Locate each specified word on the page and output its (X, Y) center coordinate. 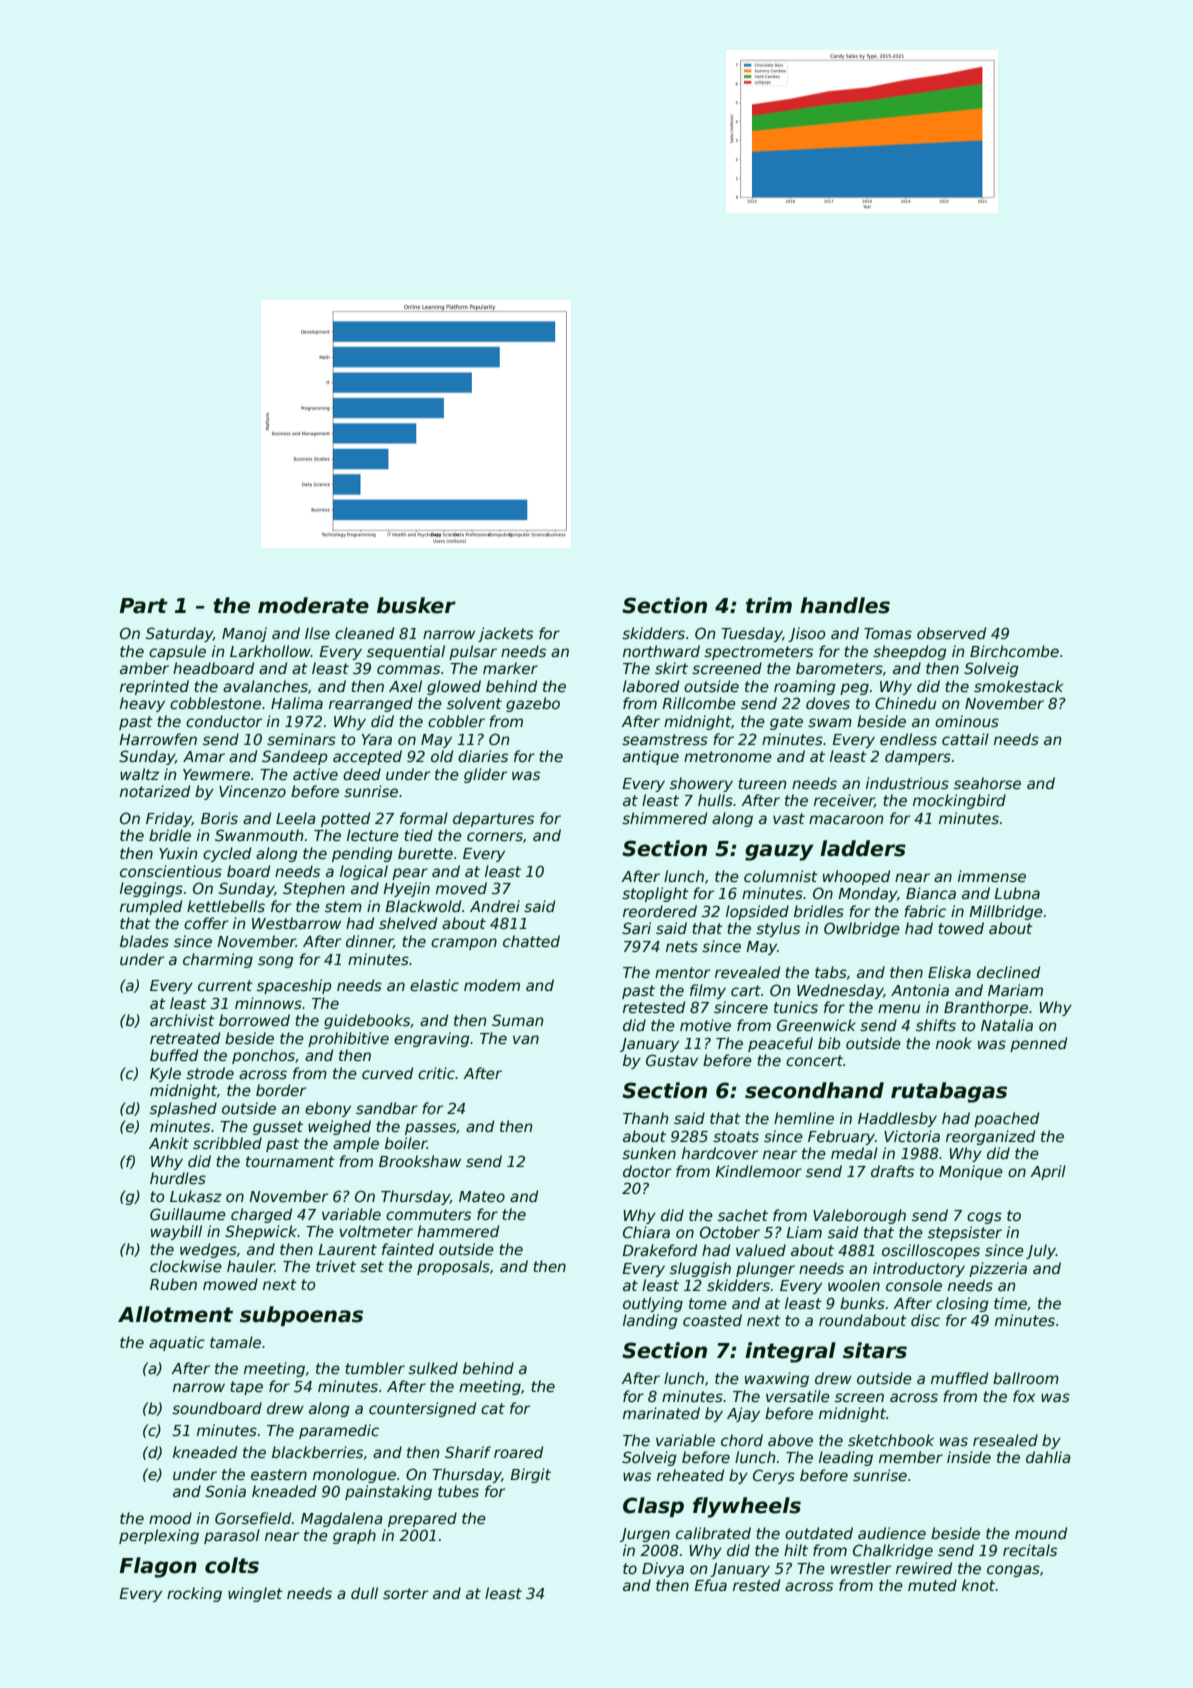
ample (356, 1144)
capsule (177, 652)
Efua (710, 1585)
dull (364, 1593)
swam (830, 722)
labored (651, 686)
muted (932, 1585)
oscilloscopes (931, 1251)
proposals (453, 1267)
